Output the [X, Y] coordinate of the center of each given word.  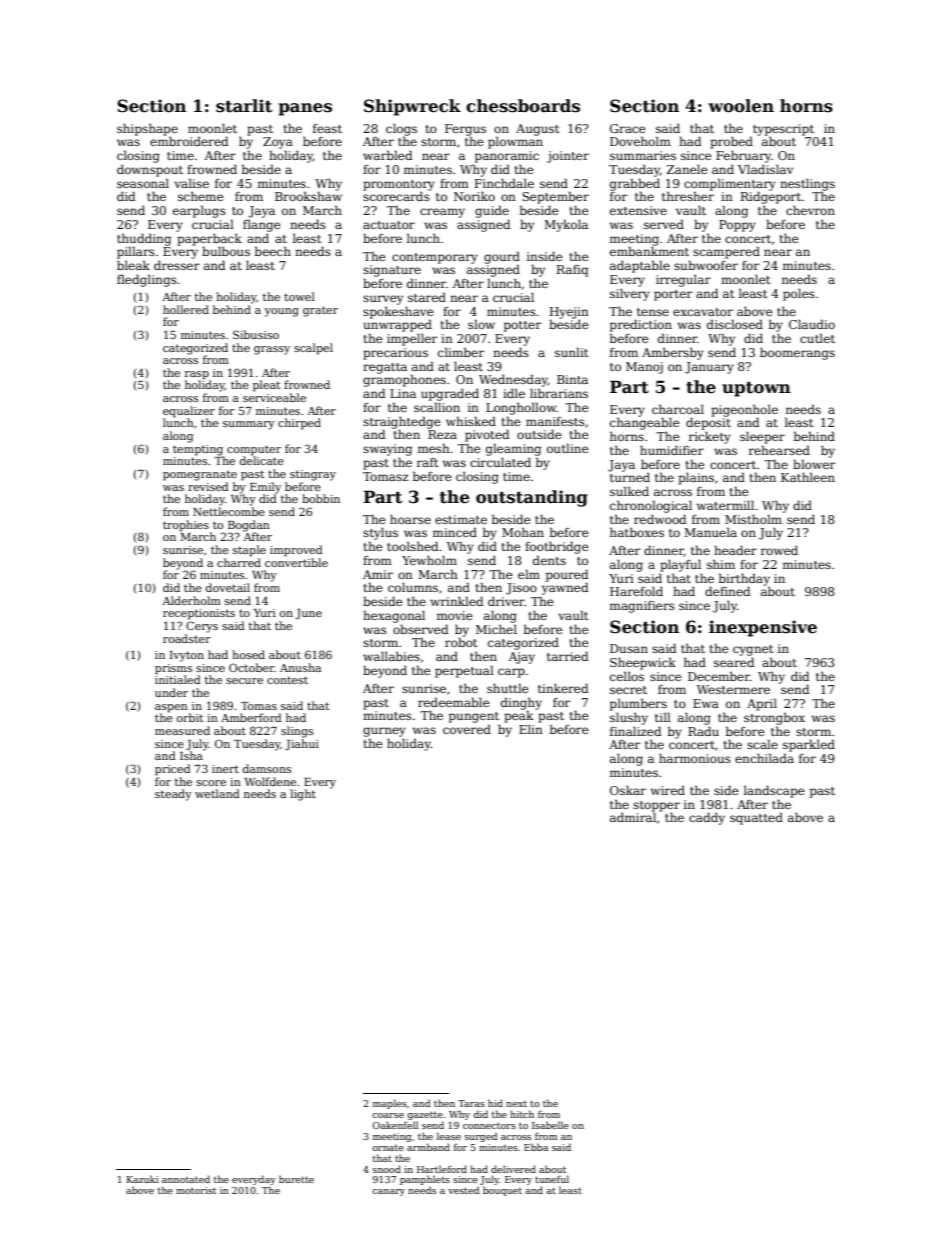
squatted [756, 818]
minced [455, 532]
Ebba [536, 1147]
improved [296, 551]
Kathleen [808, 477]
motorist [196, 1190]
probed [731, 142]
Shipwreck [412, 107]
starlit [244, 106]
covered [467, 729]
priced [173, 770]
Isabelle [550, 1125]
